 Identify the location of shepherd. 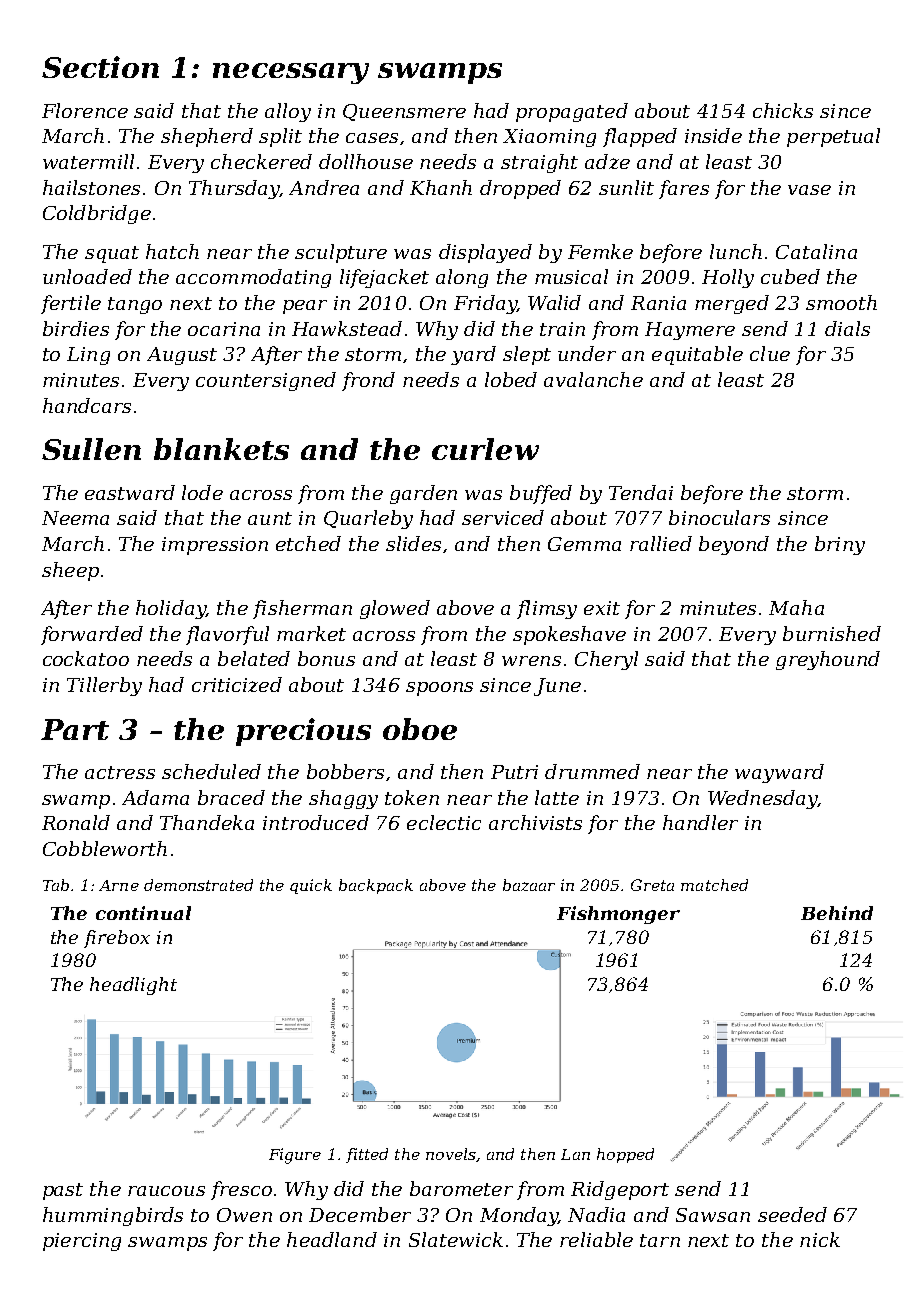
(207, 137).
